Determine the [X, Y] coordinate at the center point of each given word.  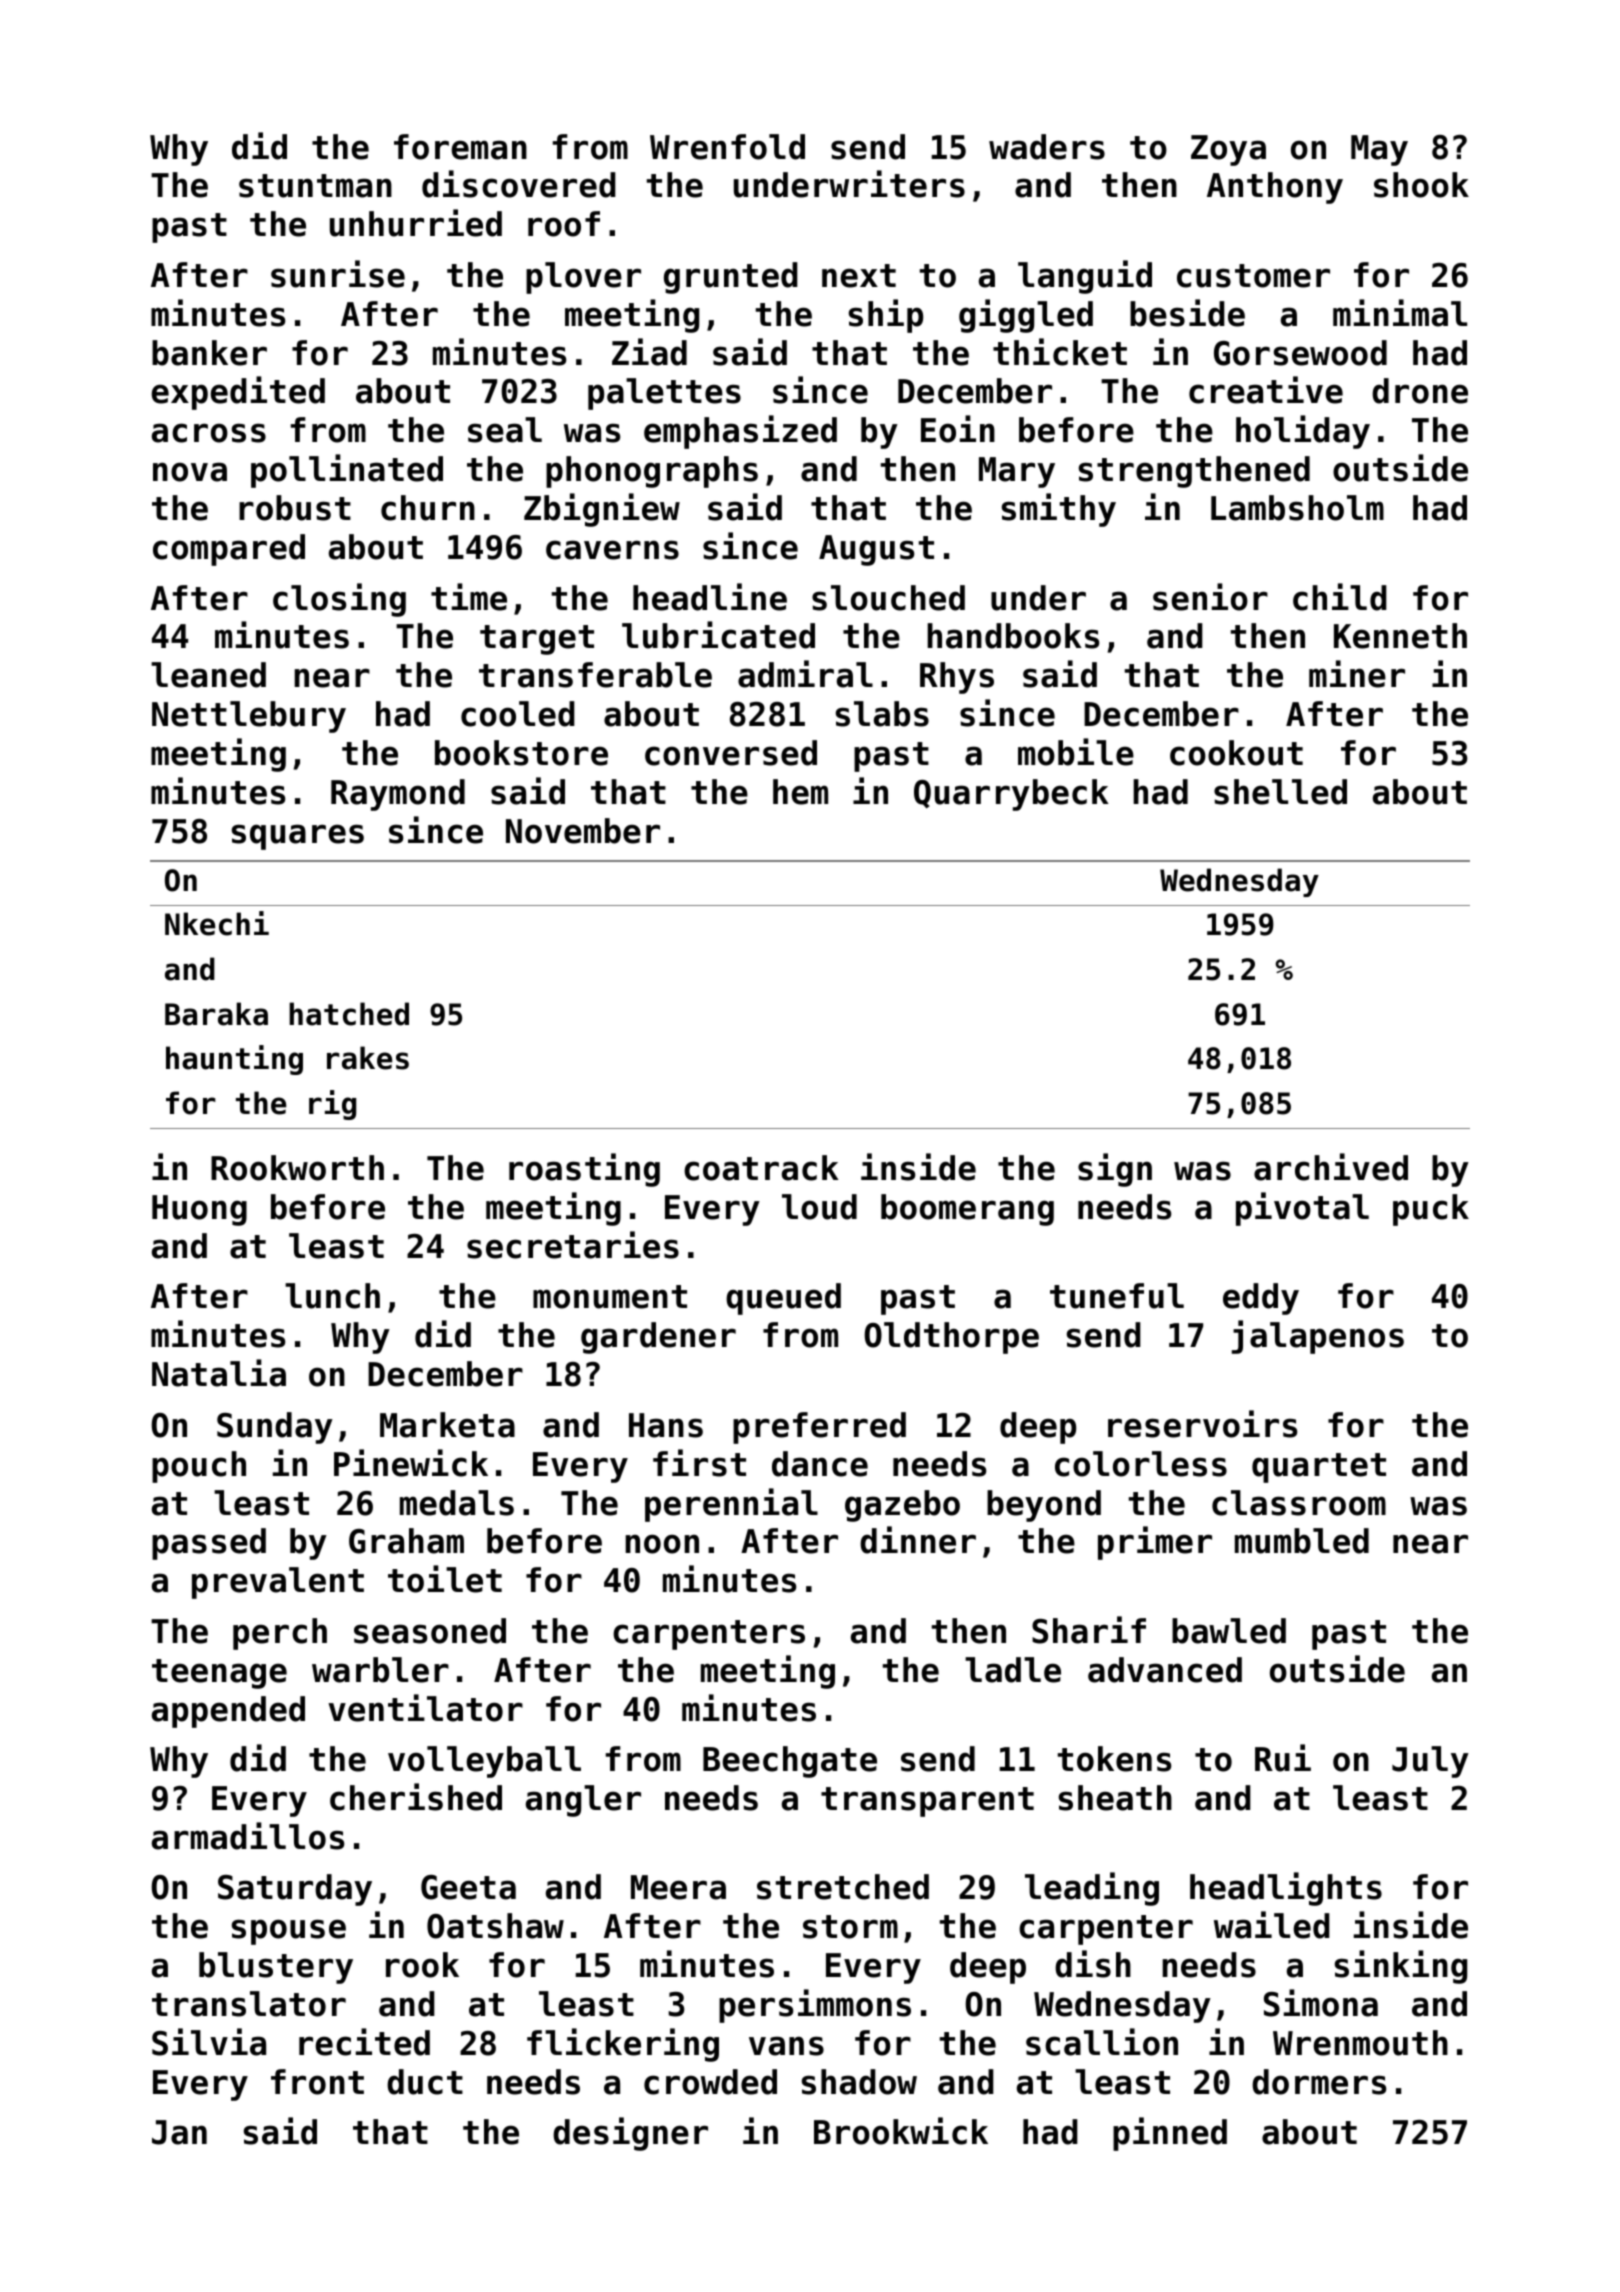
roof [564, 224]
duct [425, 2082]
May [1379, 150]
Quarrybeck [1011, 795]
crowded [710, 2082]
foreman [460, 147]
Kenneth [1400, 636]
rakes [368, 1058]
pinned [1170, 2134]
